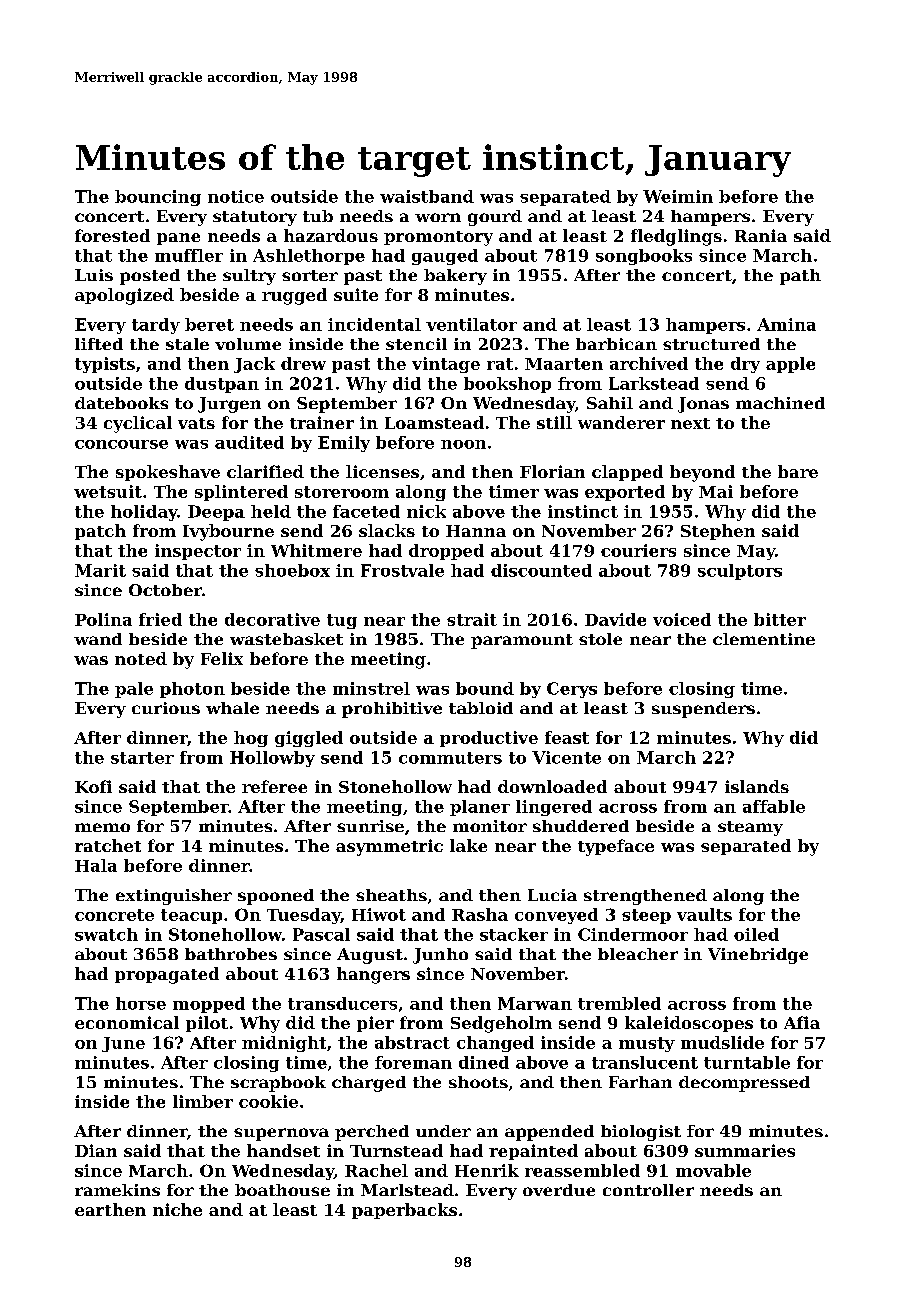 This screenshot has width=908, height=1316. Describe the element at coordinates (790, 365) in the screenshot. I see `apple` at that location.
